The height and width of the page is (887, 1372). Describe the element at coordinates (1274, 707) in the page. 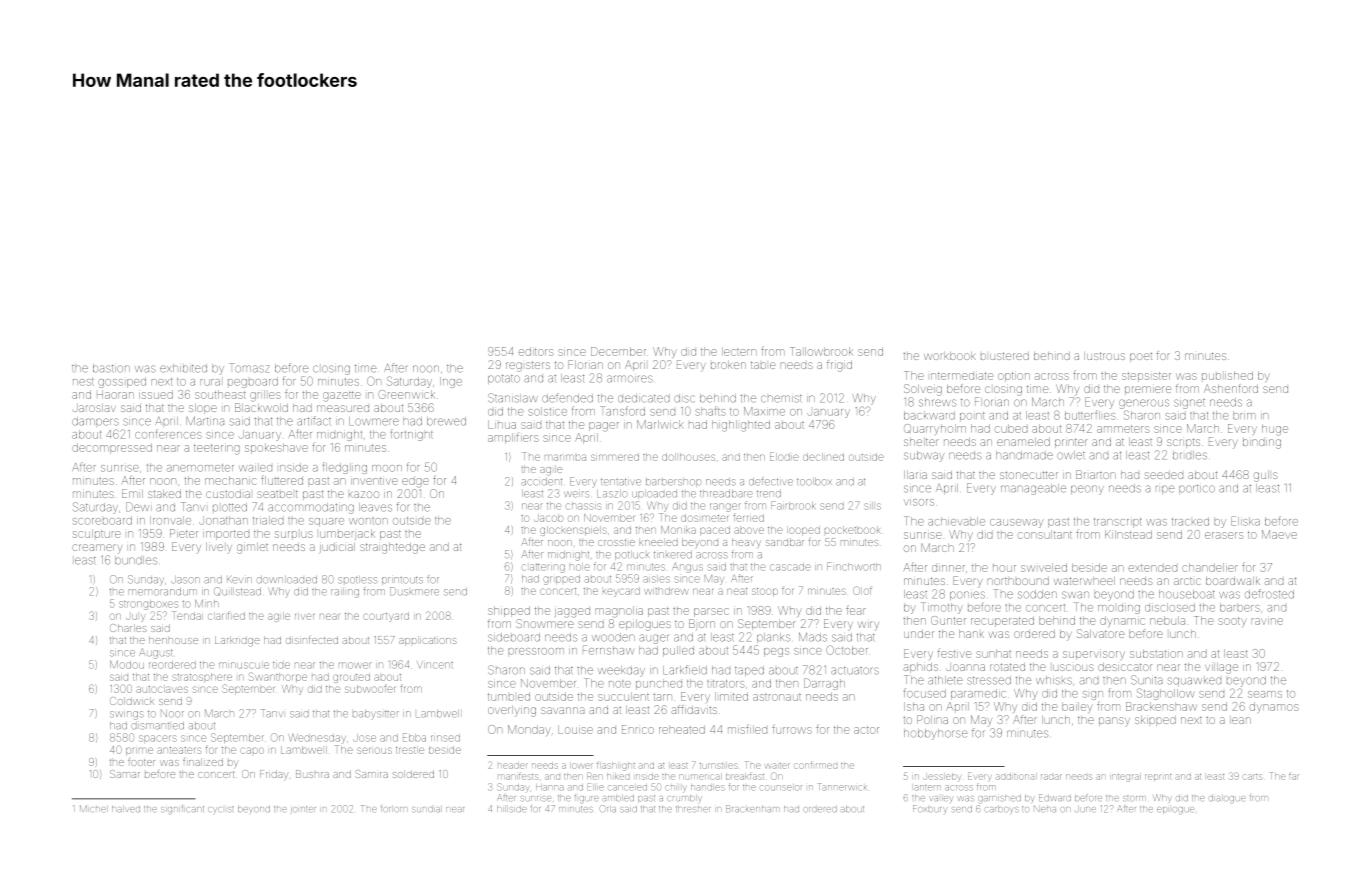

I see `dynamos` at that location.
